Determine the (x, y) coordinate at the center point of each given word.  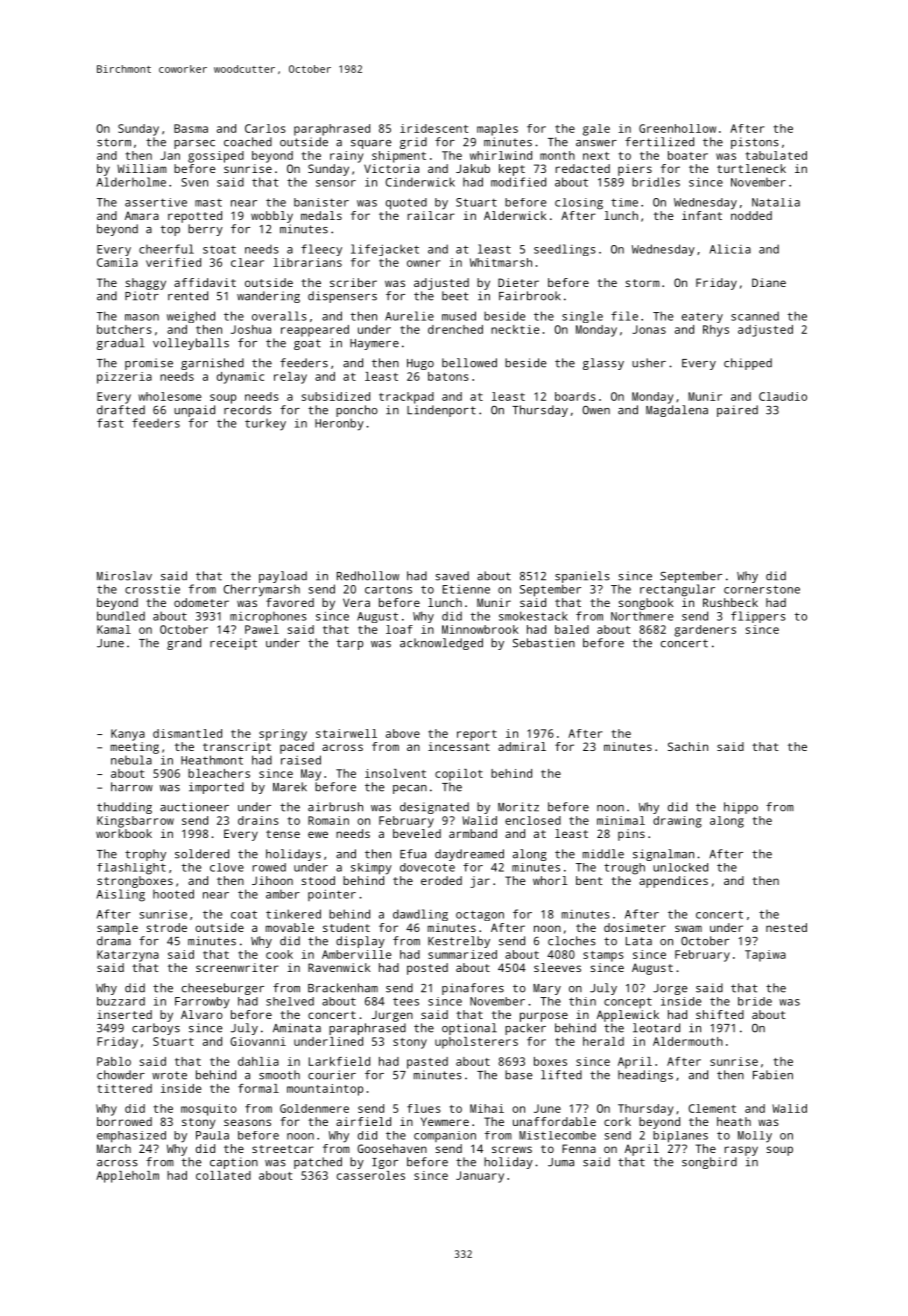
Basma (191, 128)
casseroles (371, 1175)
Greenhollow (677, 128)
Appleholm (127, 1177)
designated (434, 808)
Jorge (670, 989)
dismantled (187, 733)
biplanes (680, 1137)
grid (413, 143)
